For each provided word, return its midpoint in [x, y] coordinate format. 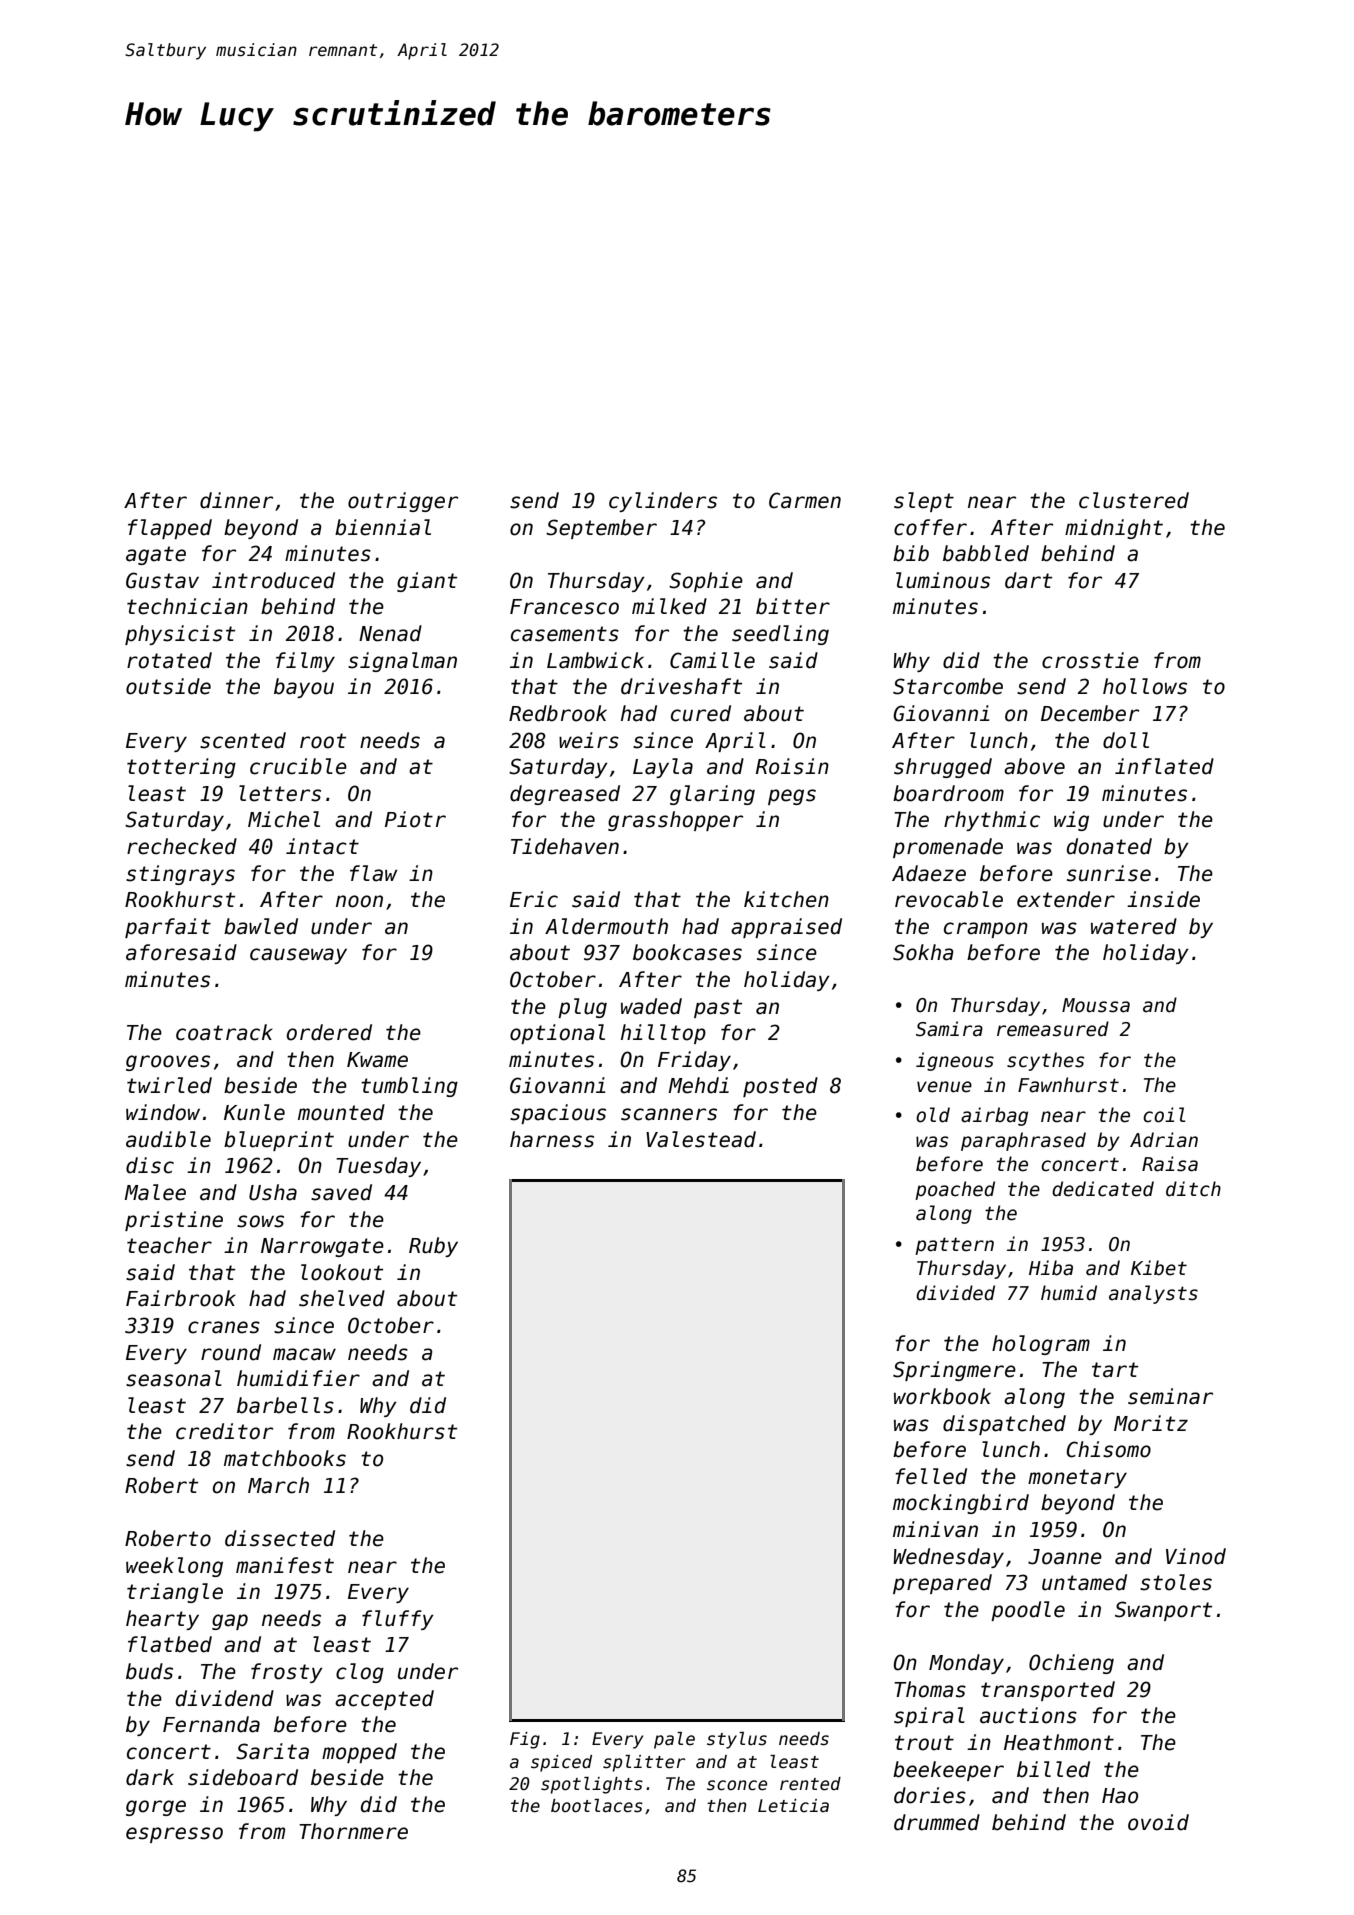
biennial [383, 527]
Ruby [433, 1247]
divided [955, 1293]
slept [924, 502]
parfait [168, 928]
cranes [224, 1327]
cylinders [663, 502]
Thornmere [353, 1831]
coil [1164, 1115]
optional [557, 1034]
